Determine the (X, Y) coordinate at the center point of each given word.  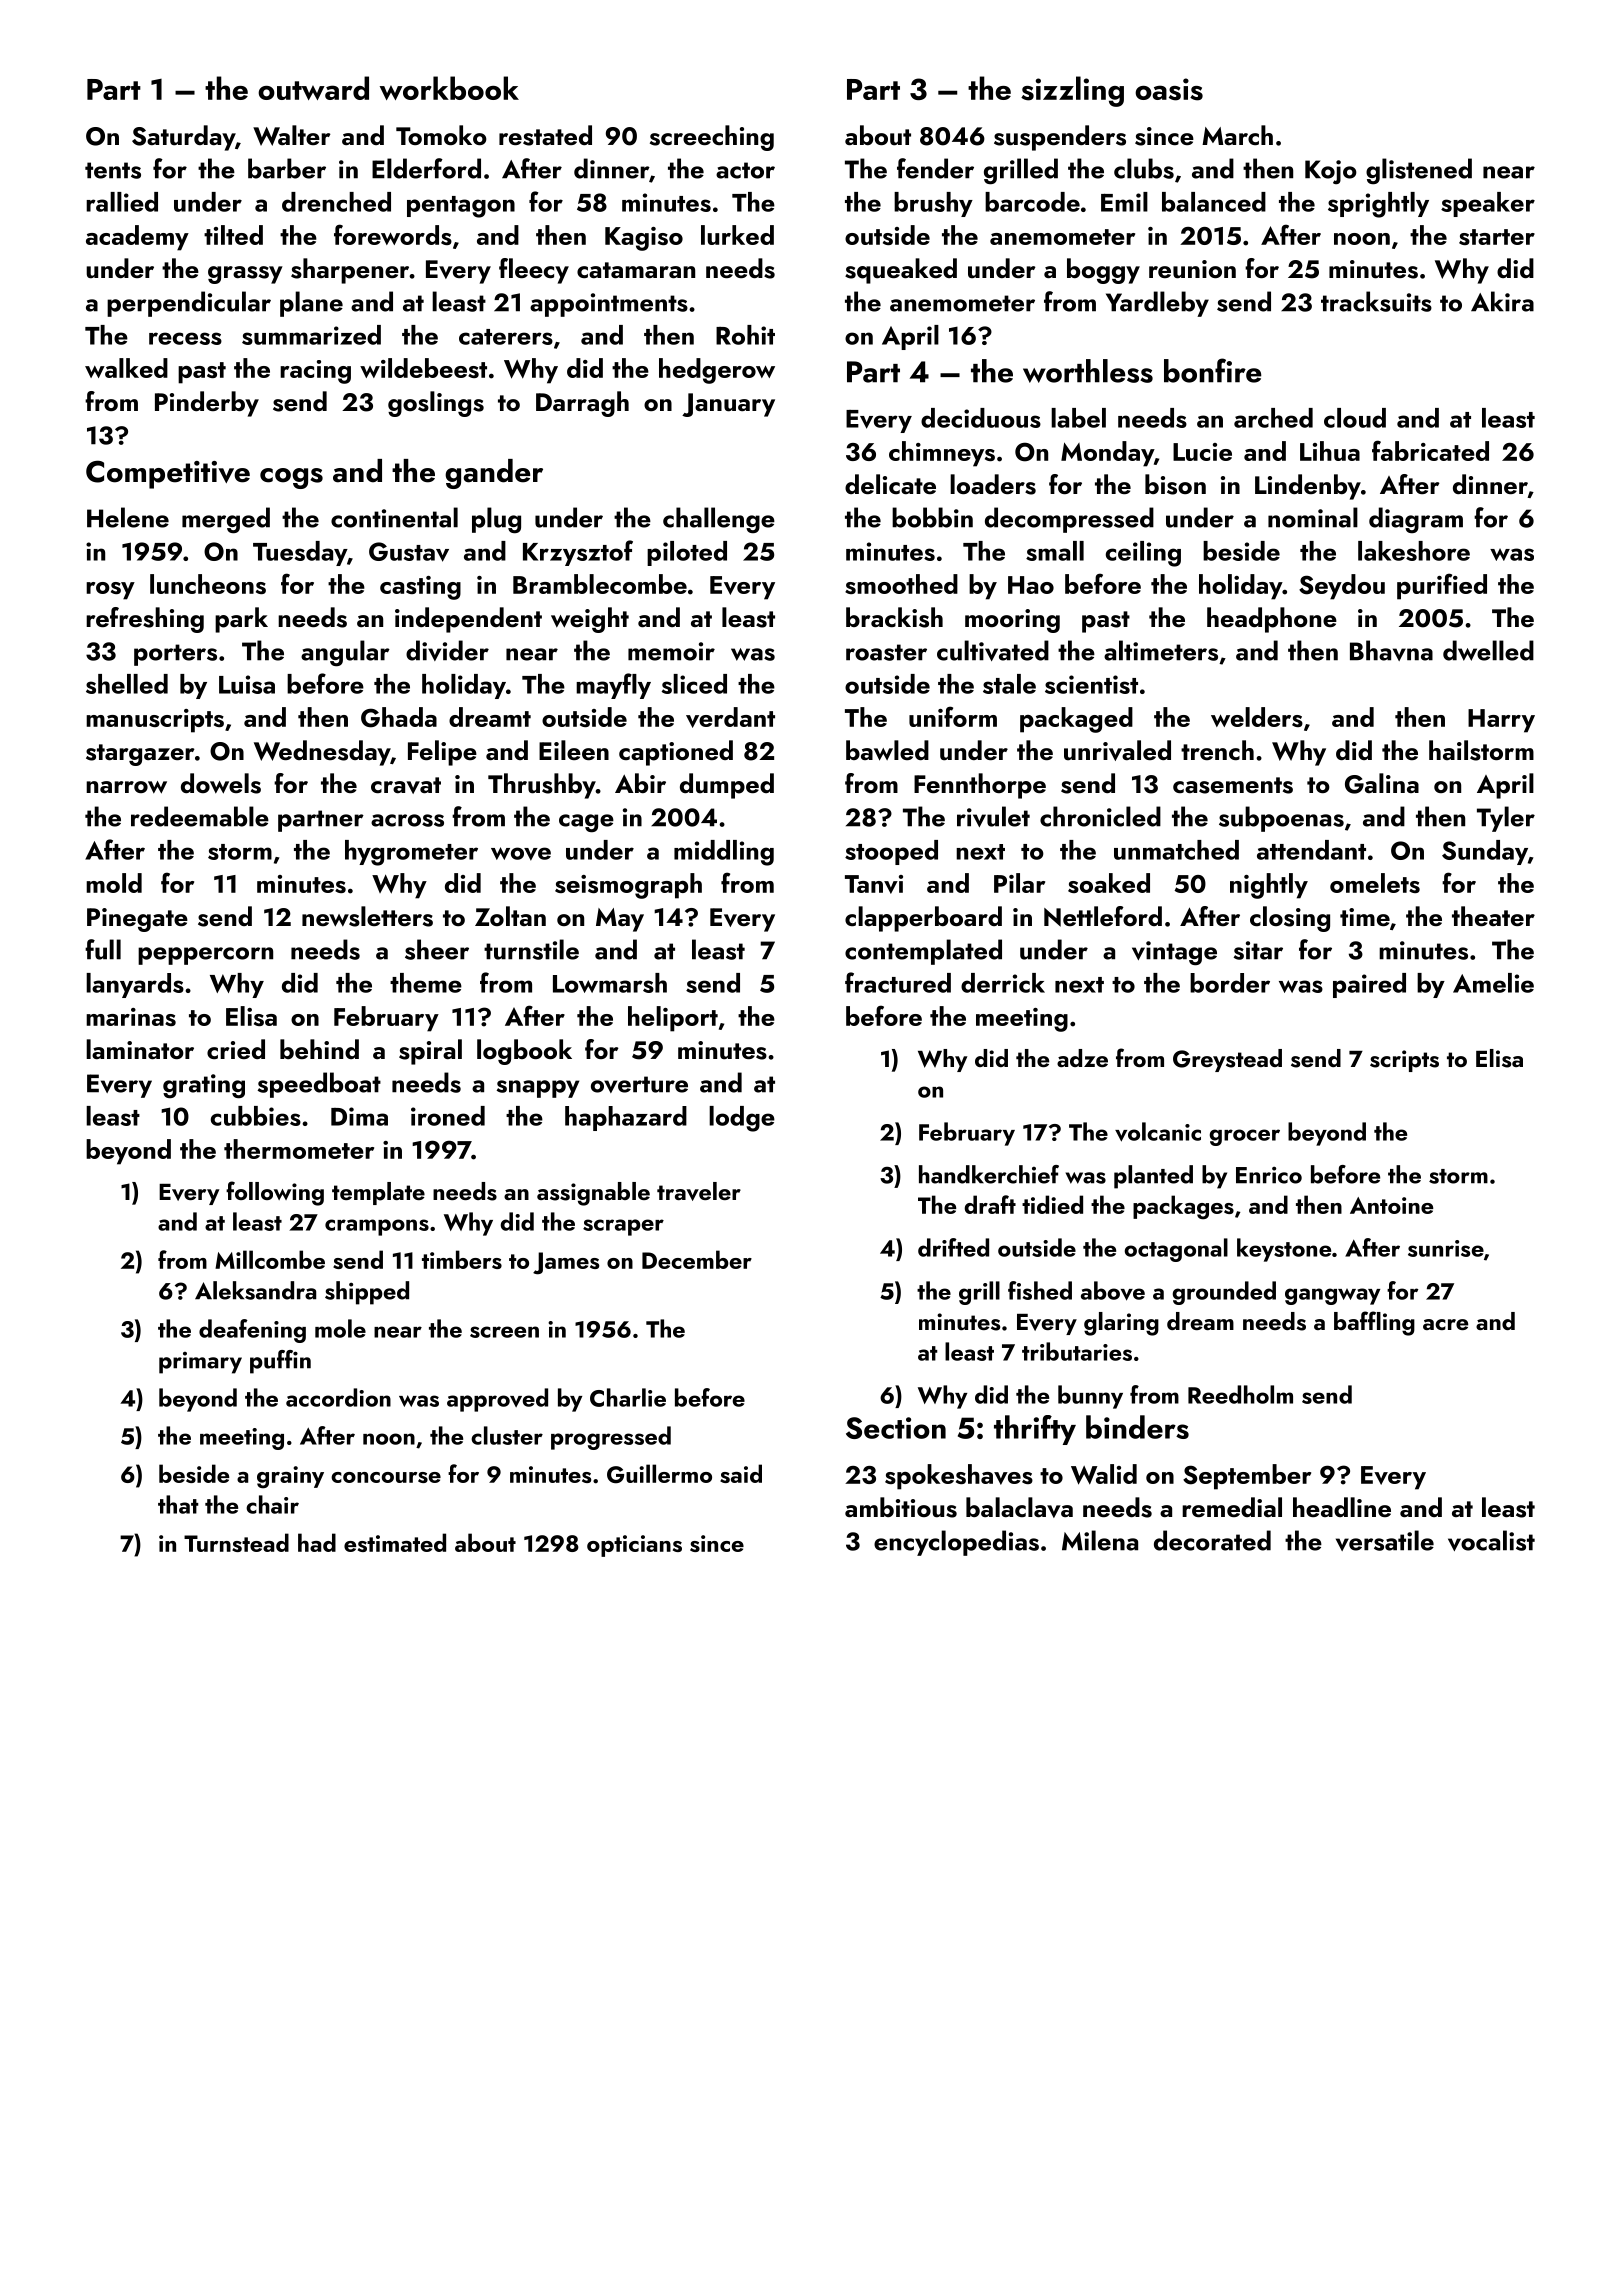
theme (426, 983)
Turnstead (236, 1542)
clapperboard (923, 919)
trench (1217, 750)
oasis (1169, 89)
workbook (449, 88)
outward (313, 88)
